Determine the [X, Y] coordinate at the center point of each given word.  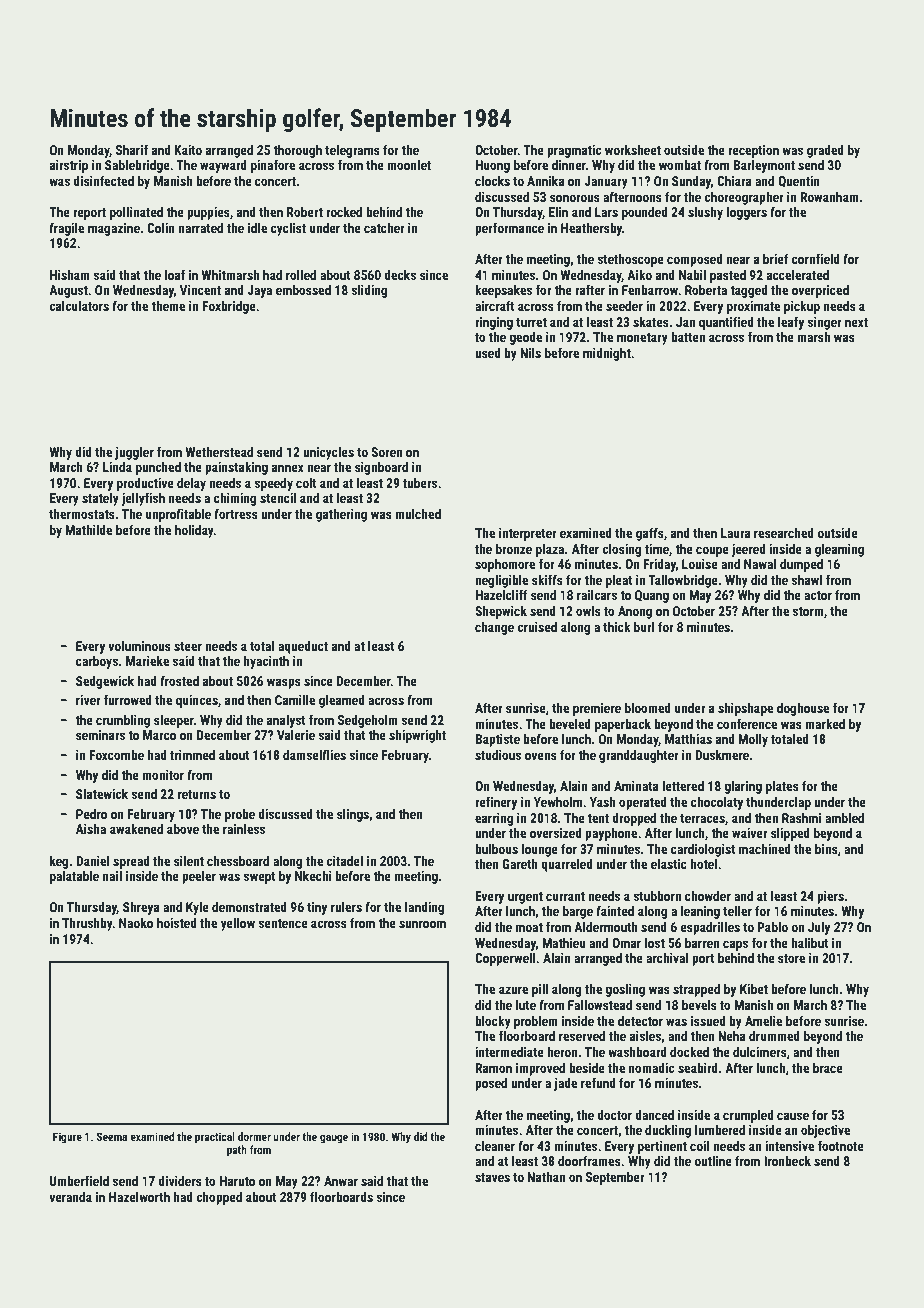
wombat [680, 165]
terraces [702, 818]
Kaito [188, 150]
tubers [420, 483]
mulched [418, 514]
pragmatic [574, 151]
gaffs [650, 534]
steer [188, 646]
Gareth [520, 864]
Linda [117, 467]
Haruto [237, 1181]
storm [808, 611]
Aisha [91, 829]
